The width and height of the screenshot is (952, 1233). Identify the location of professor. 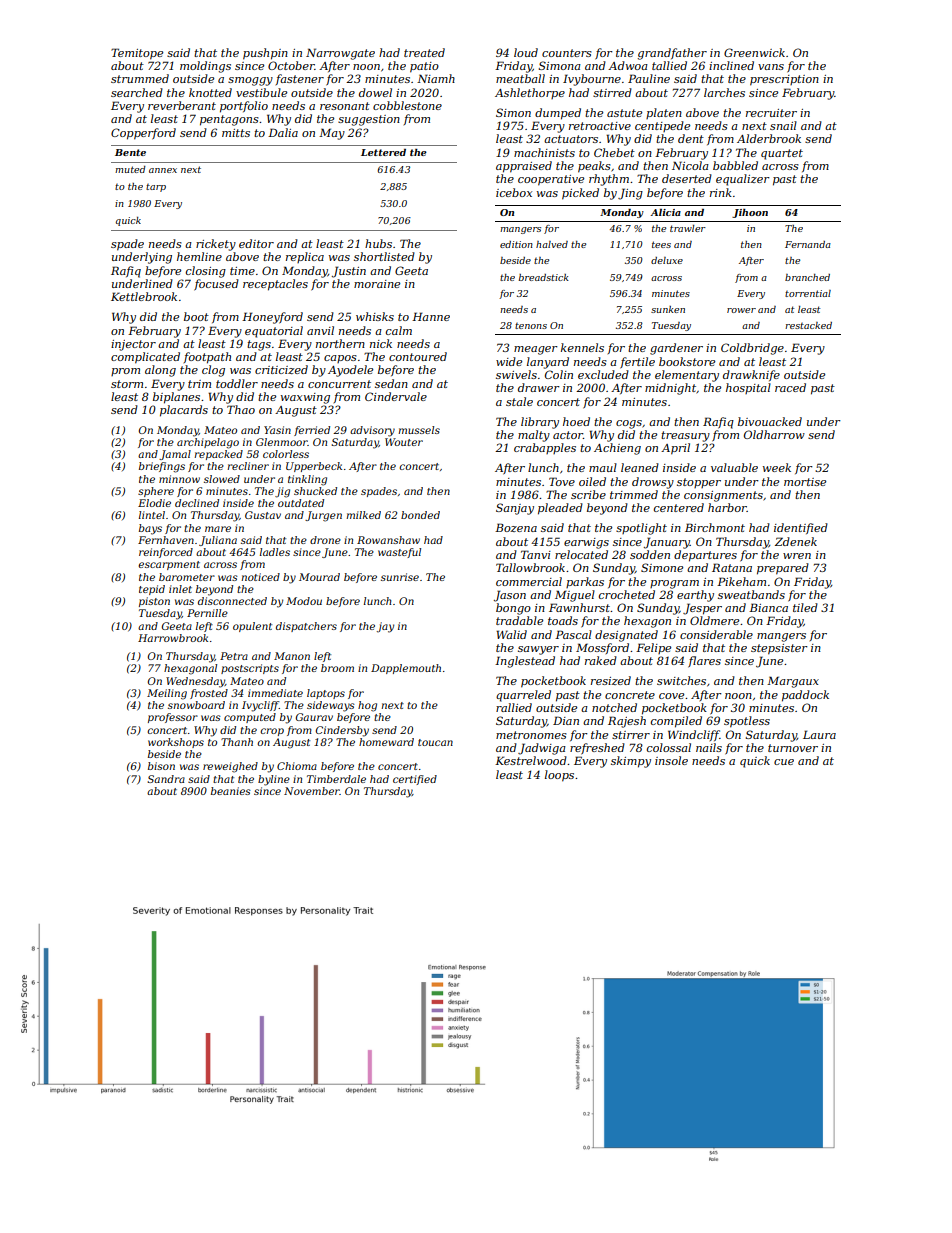
(173, 718).
